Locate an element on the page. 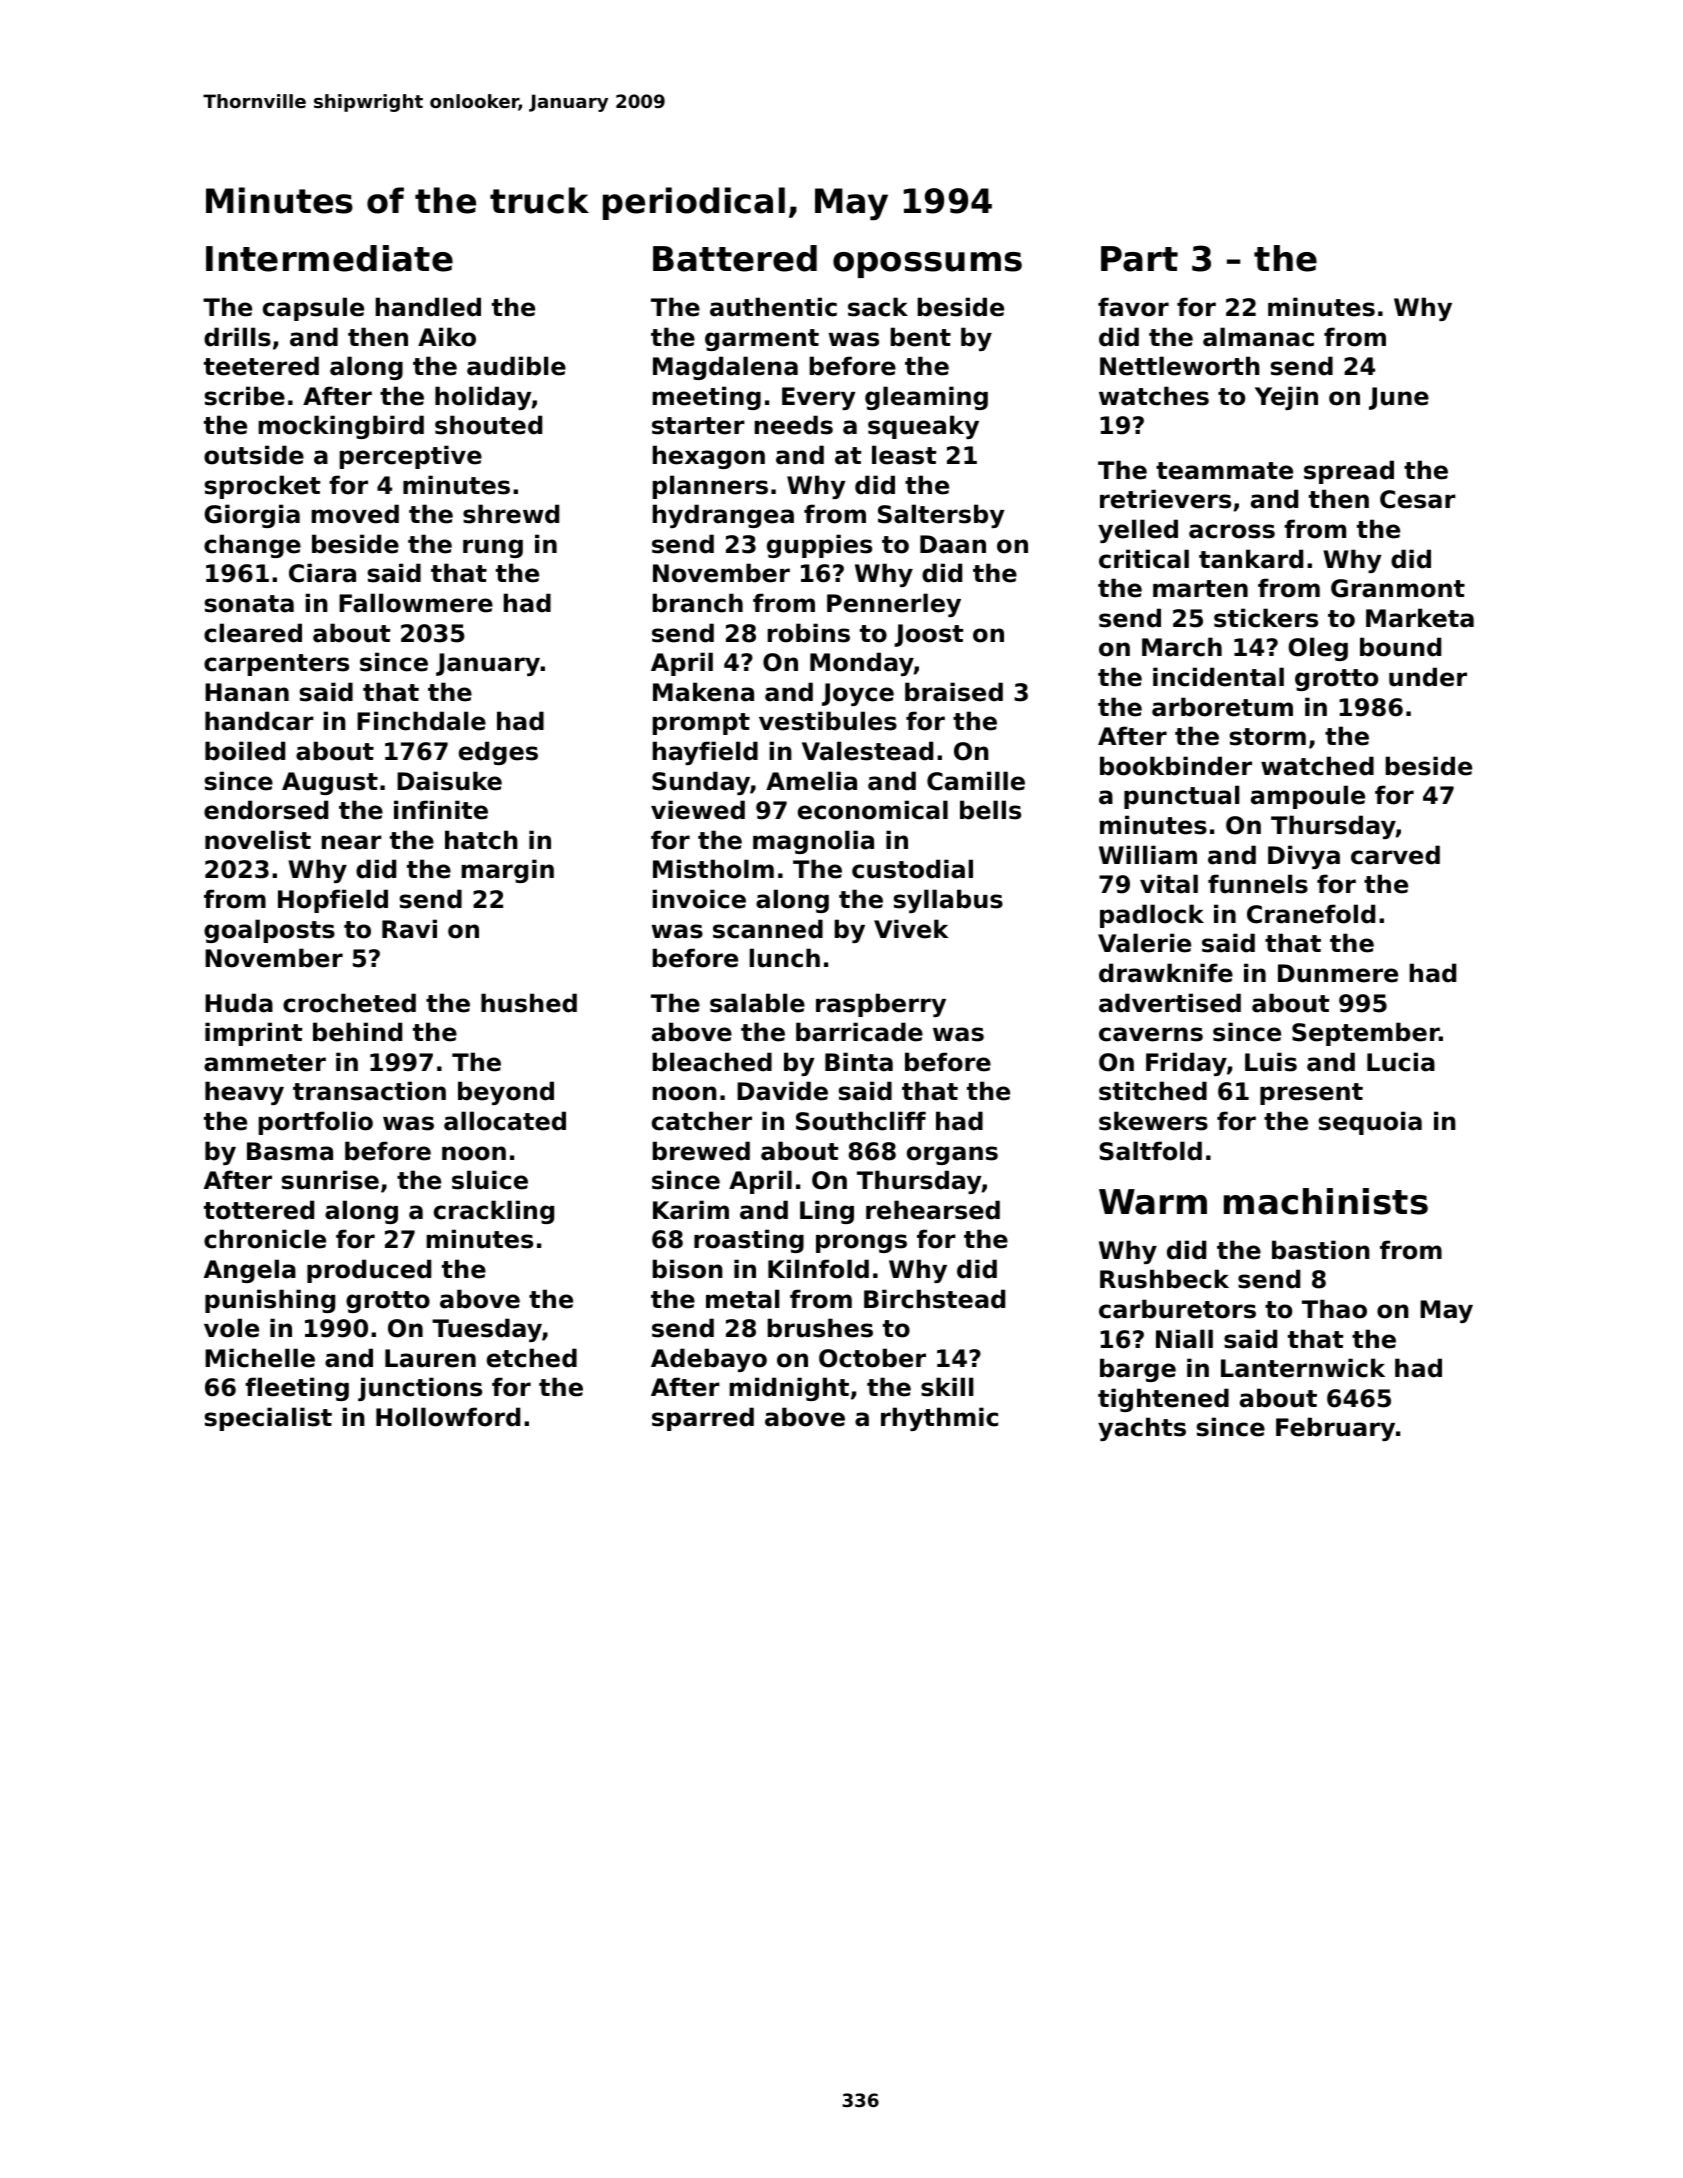 Image resolution: width=1683 pixels, height=2178 pixels. marten is located at coordinates (1200, 589).
